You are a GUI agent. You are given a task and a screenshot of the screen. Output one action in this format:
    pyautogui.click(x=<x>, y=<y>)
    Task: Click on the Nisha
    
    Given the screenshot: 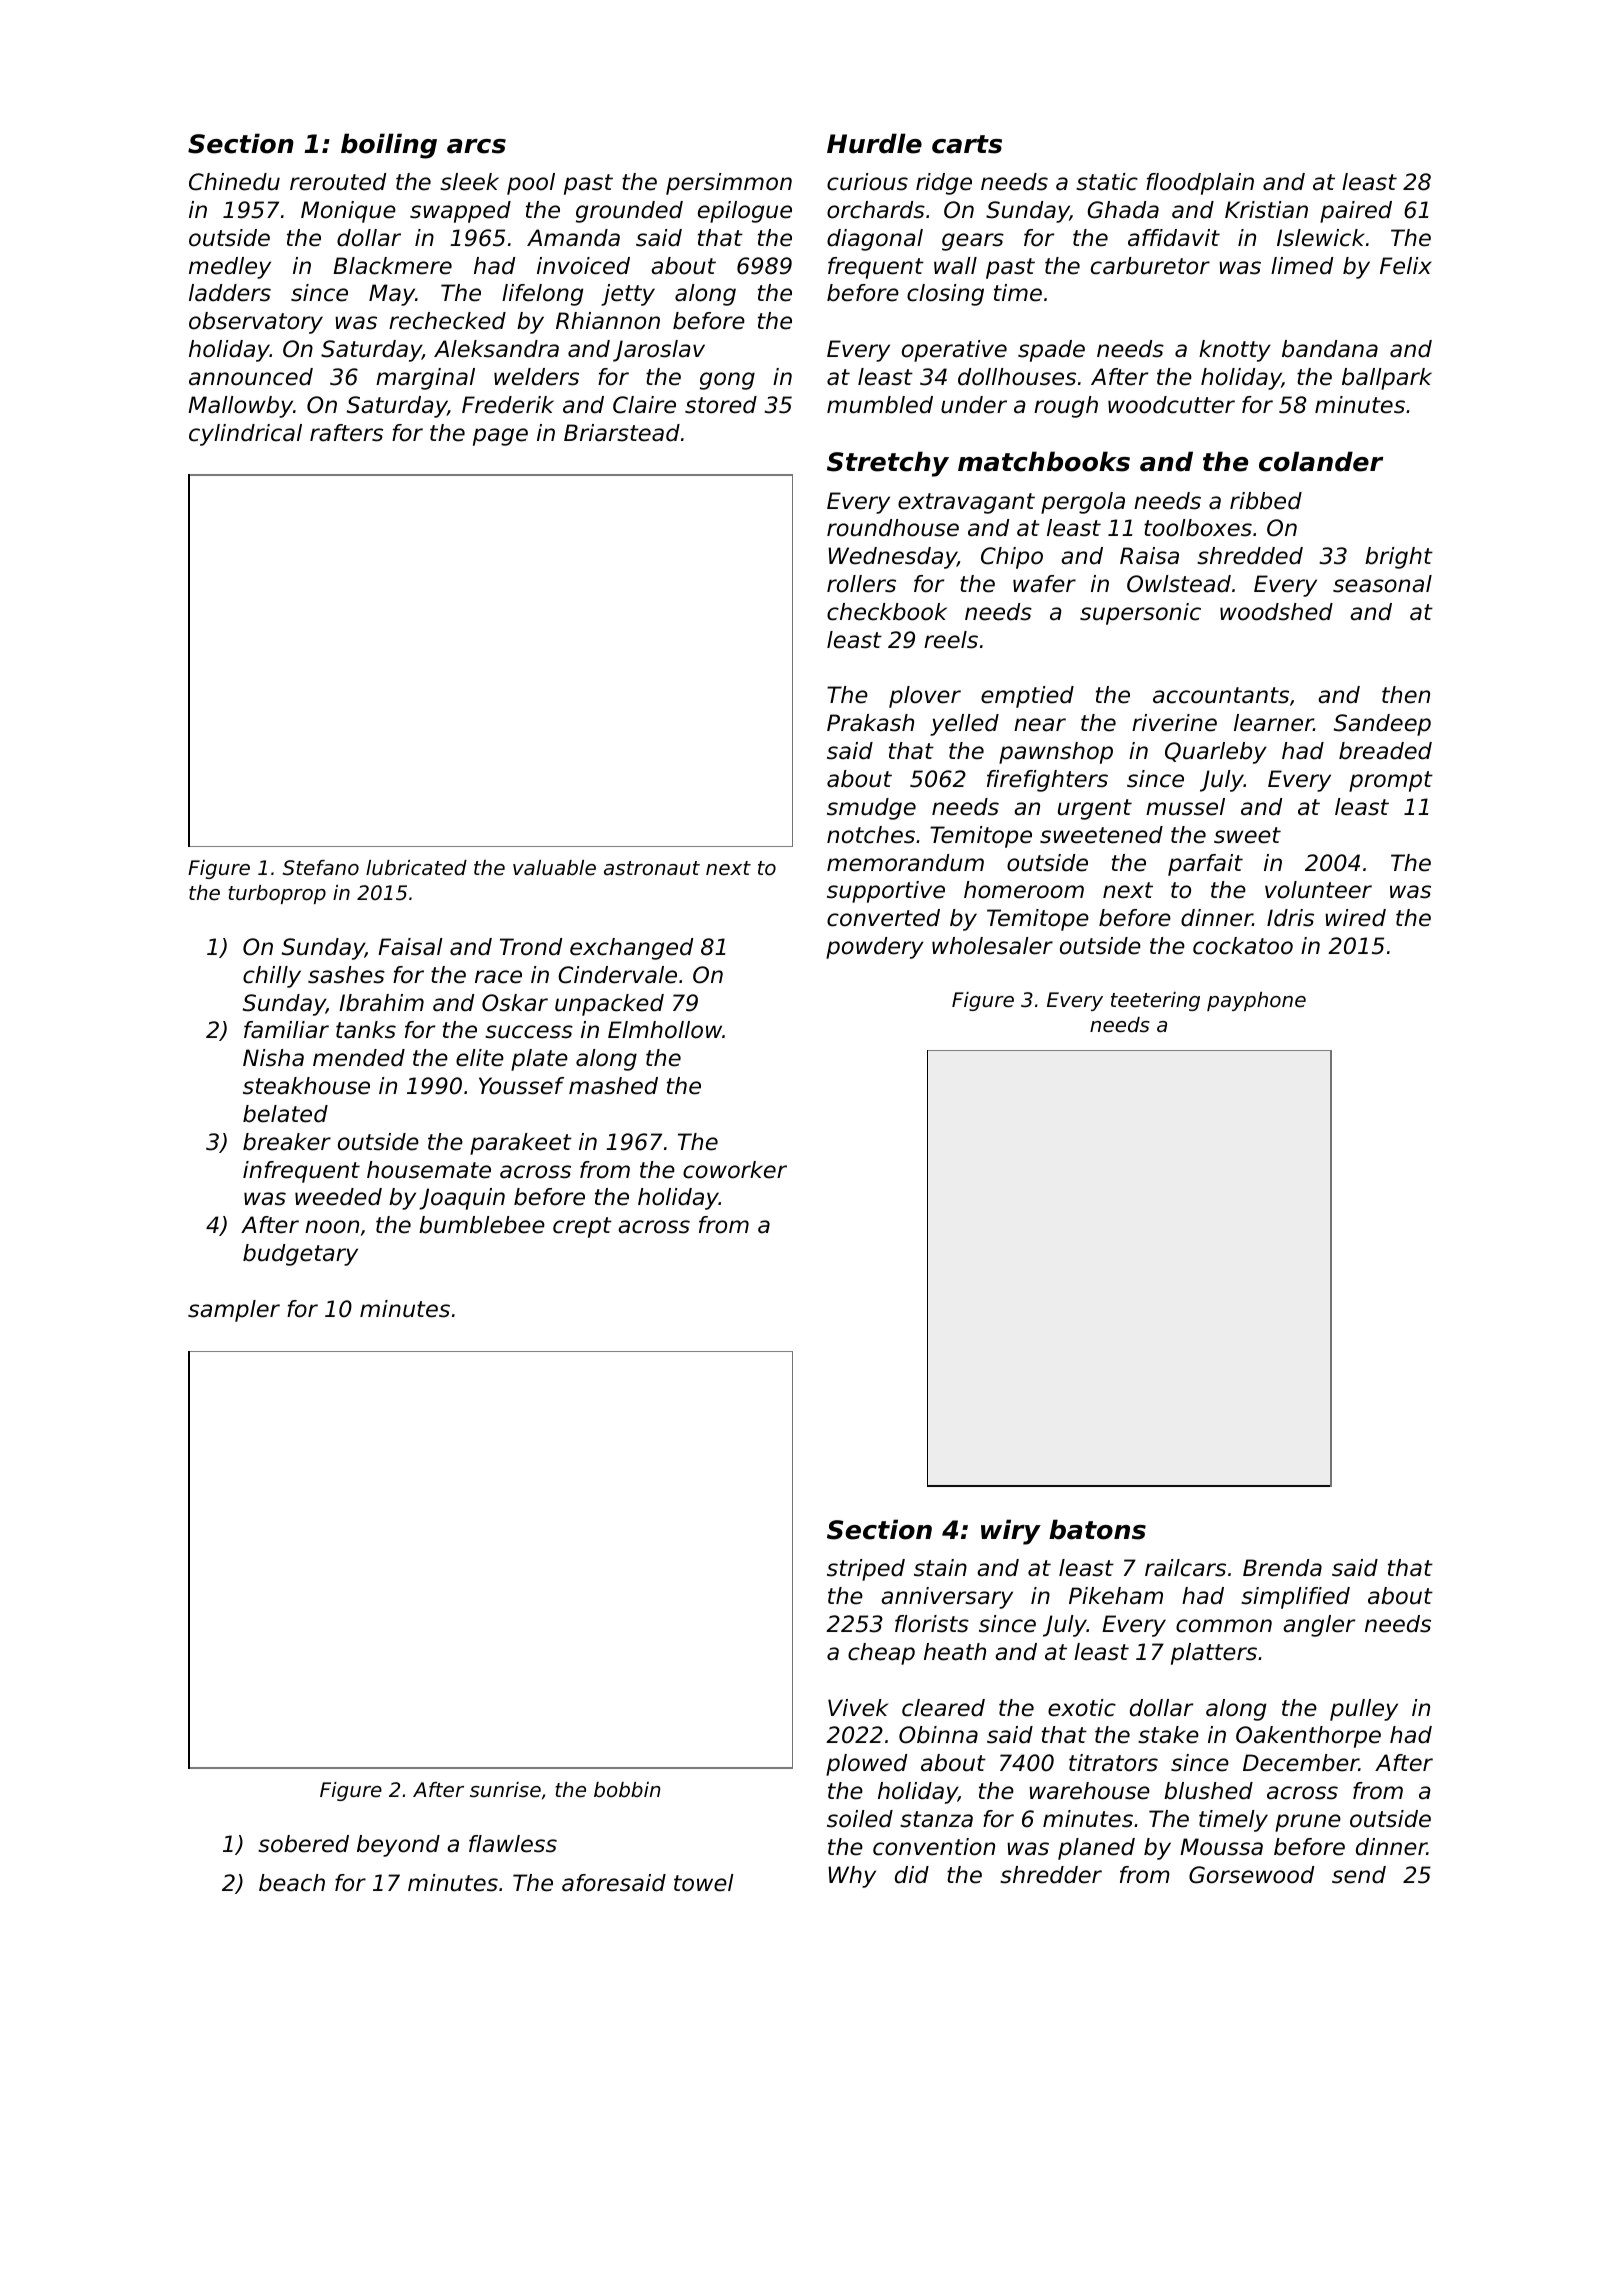 What is the action you would take?
    pyautogui.click(x=273, y=1058)
